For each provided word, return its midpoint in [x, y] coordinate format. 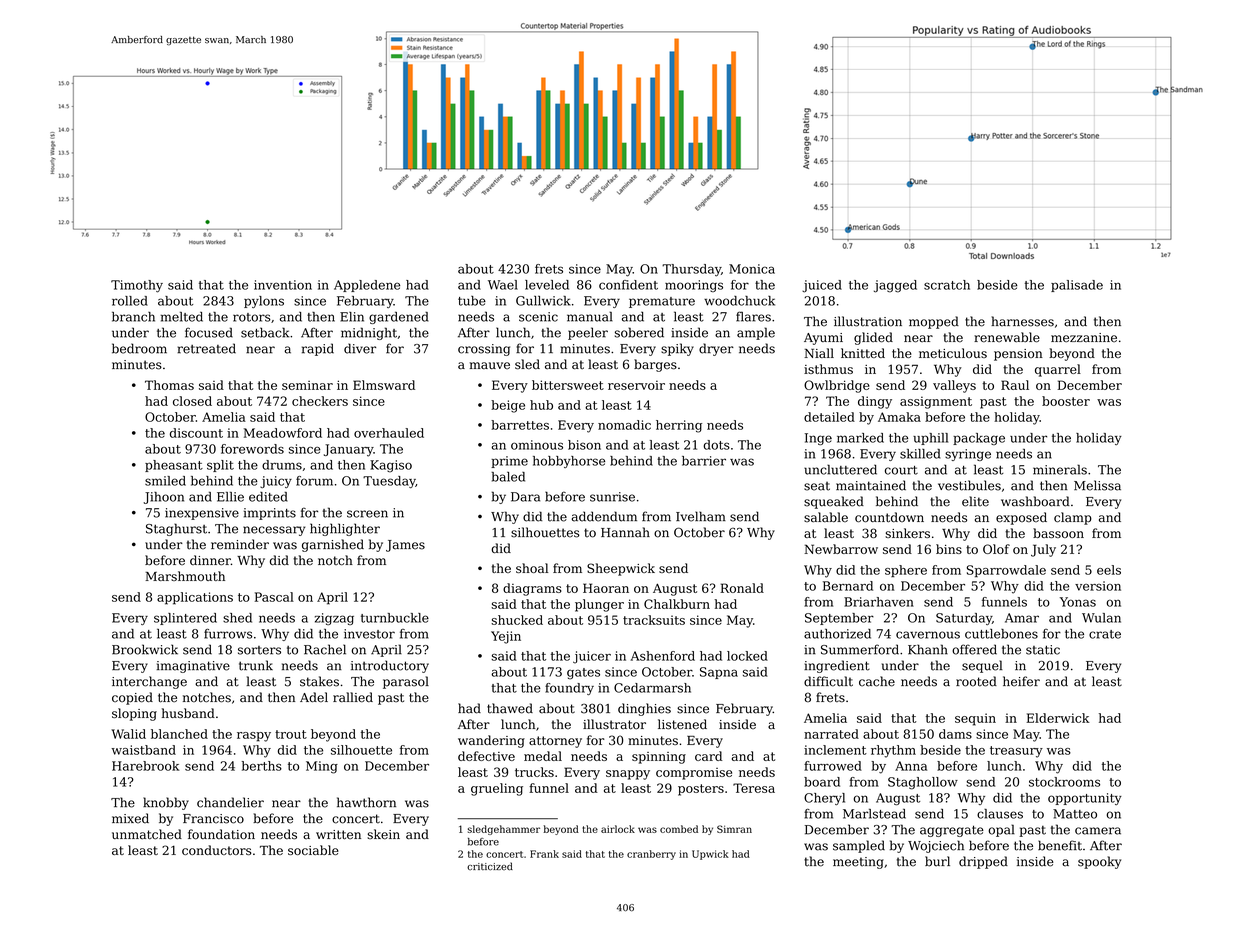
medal [543, 756]
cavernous [928, 635]
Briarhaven [879, 602]
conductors [217, 850]
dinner [210, 560]
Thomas [169, 385]
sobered [639, 332]
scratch [947, 285]
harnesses [1022, 321]
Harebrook [145, 766]
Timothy [137, 286]
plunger [599, 605]
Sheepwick [621, 569]
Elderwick [1058, 718]
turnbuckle [395, 618]
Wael [503, 285]
